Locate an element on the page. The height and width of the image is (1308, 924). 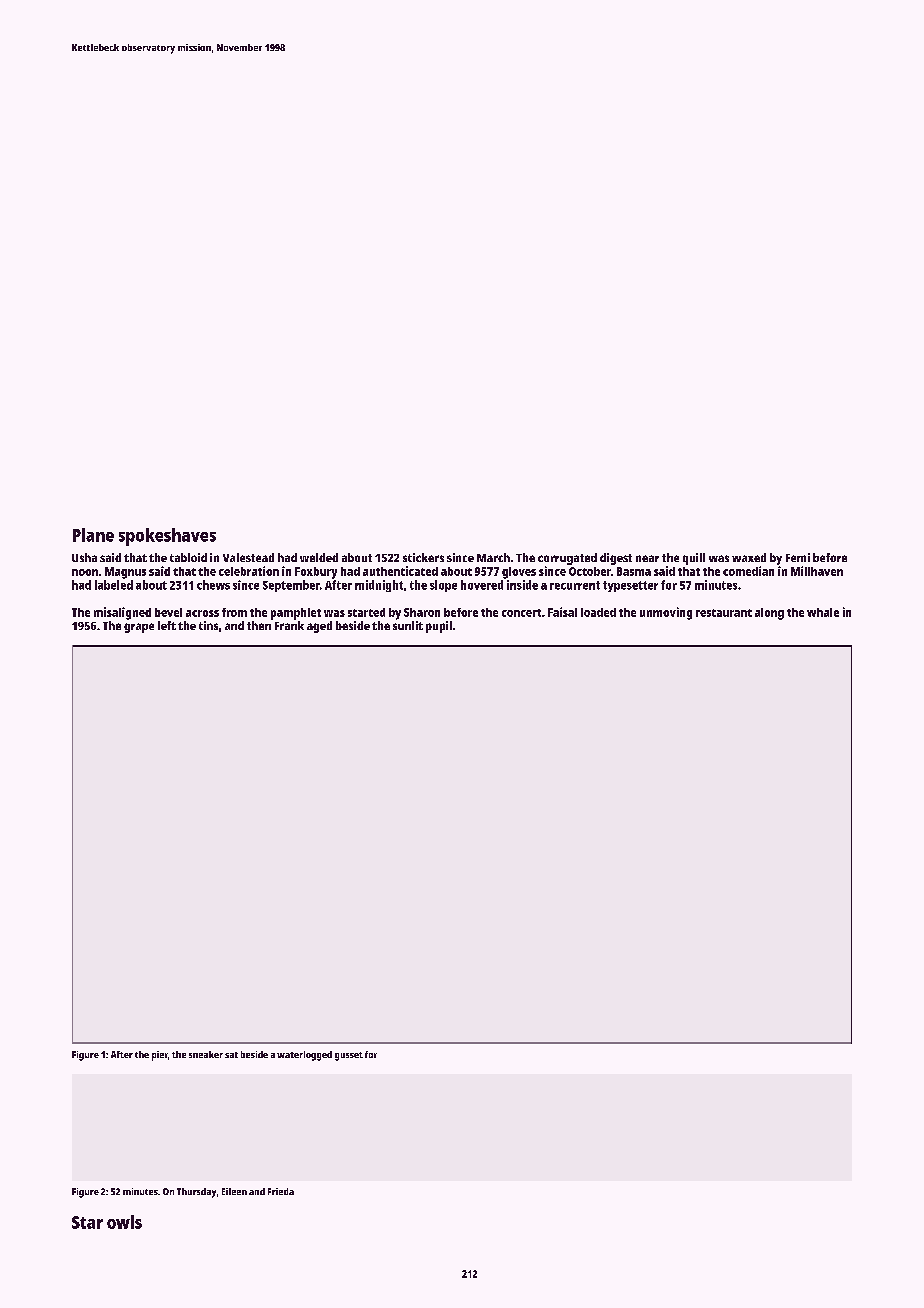
along is located at coordinates (769, 614).
